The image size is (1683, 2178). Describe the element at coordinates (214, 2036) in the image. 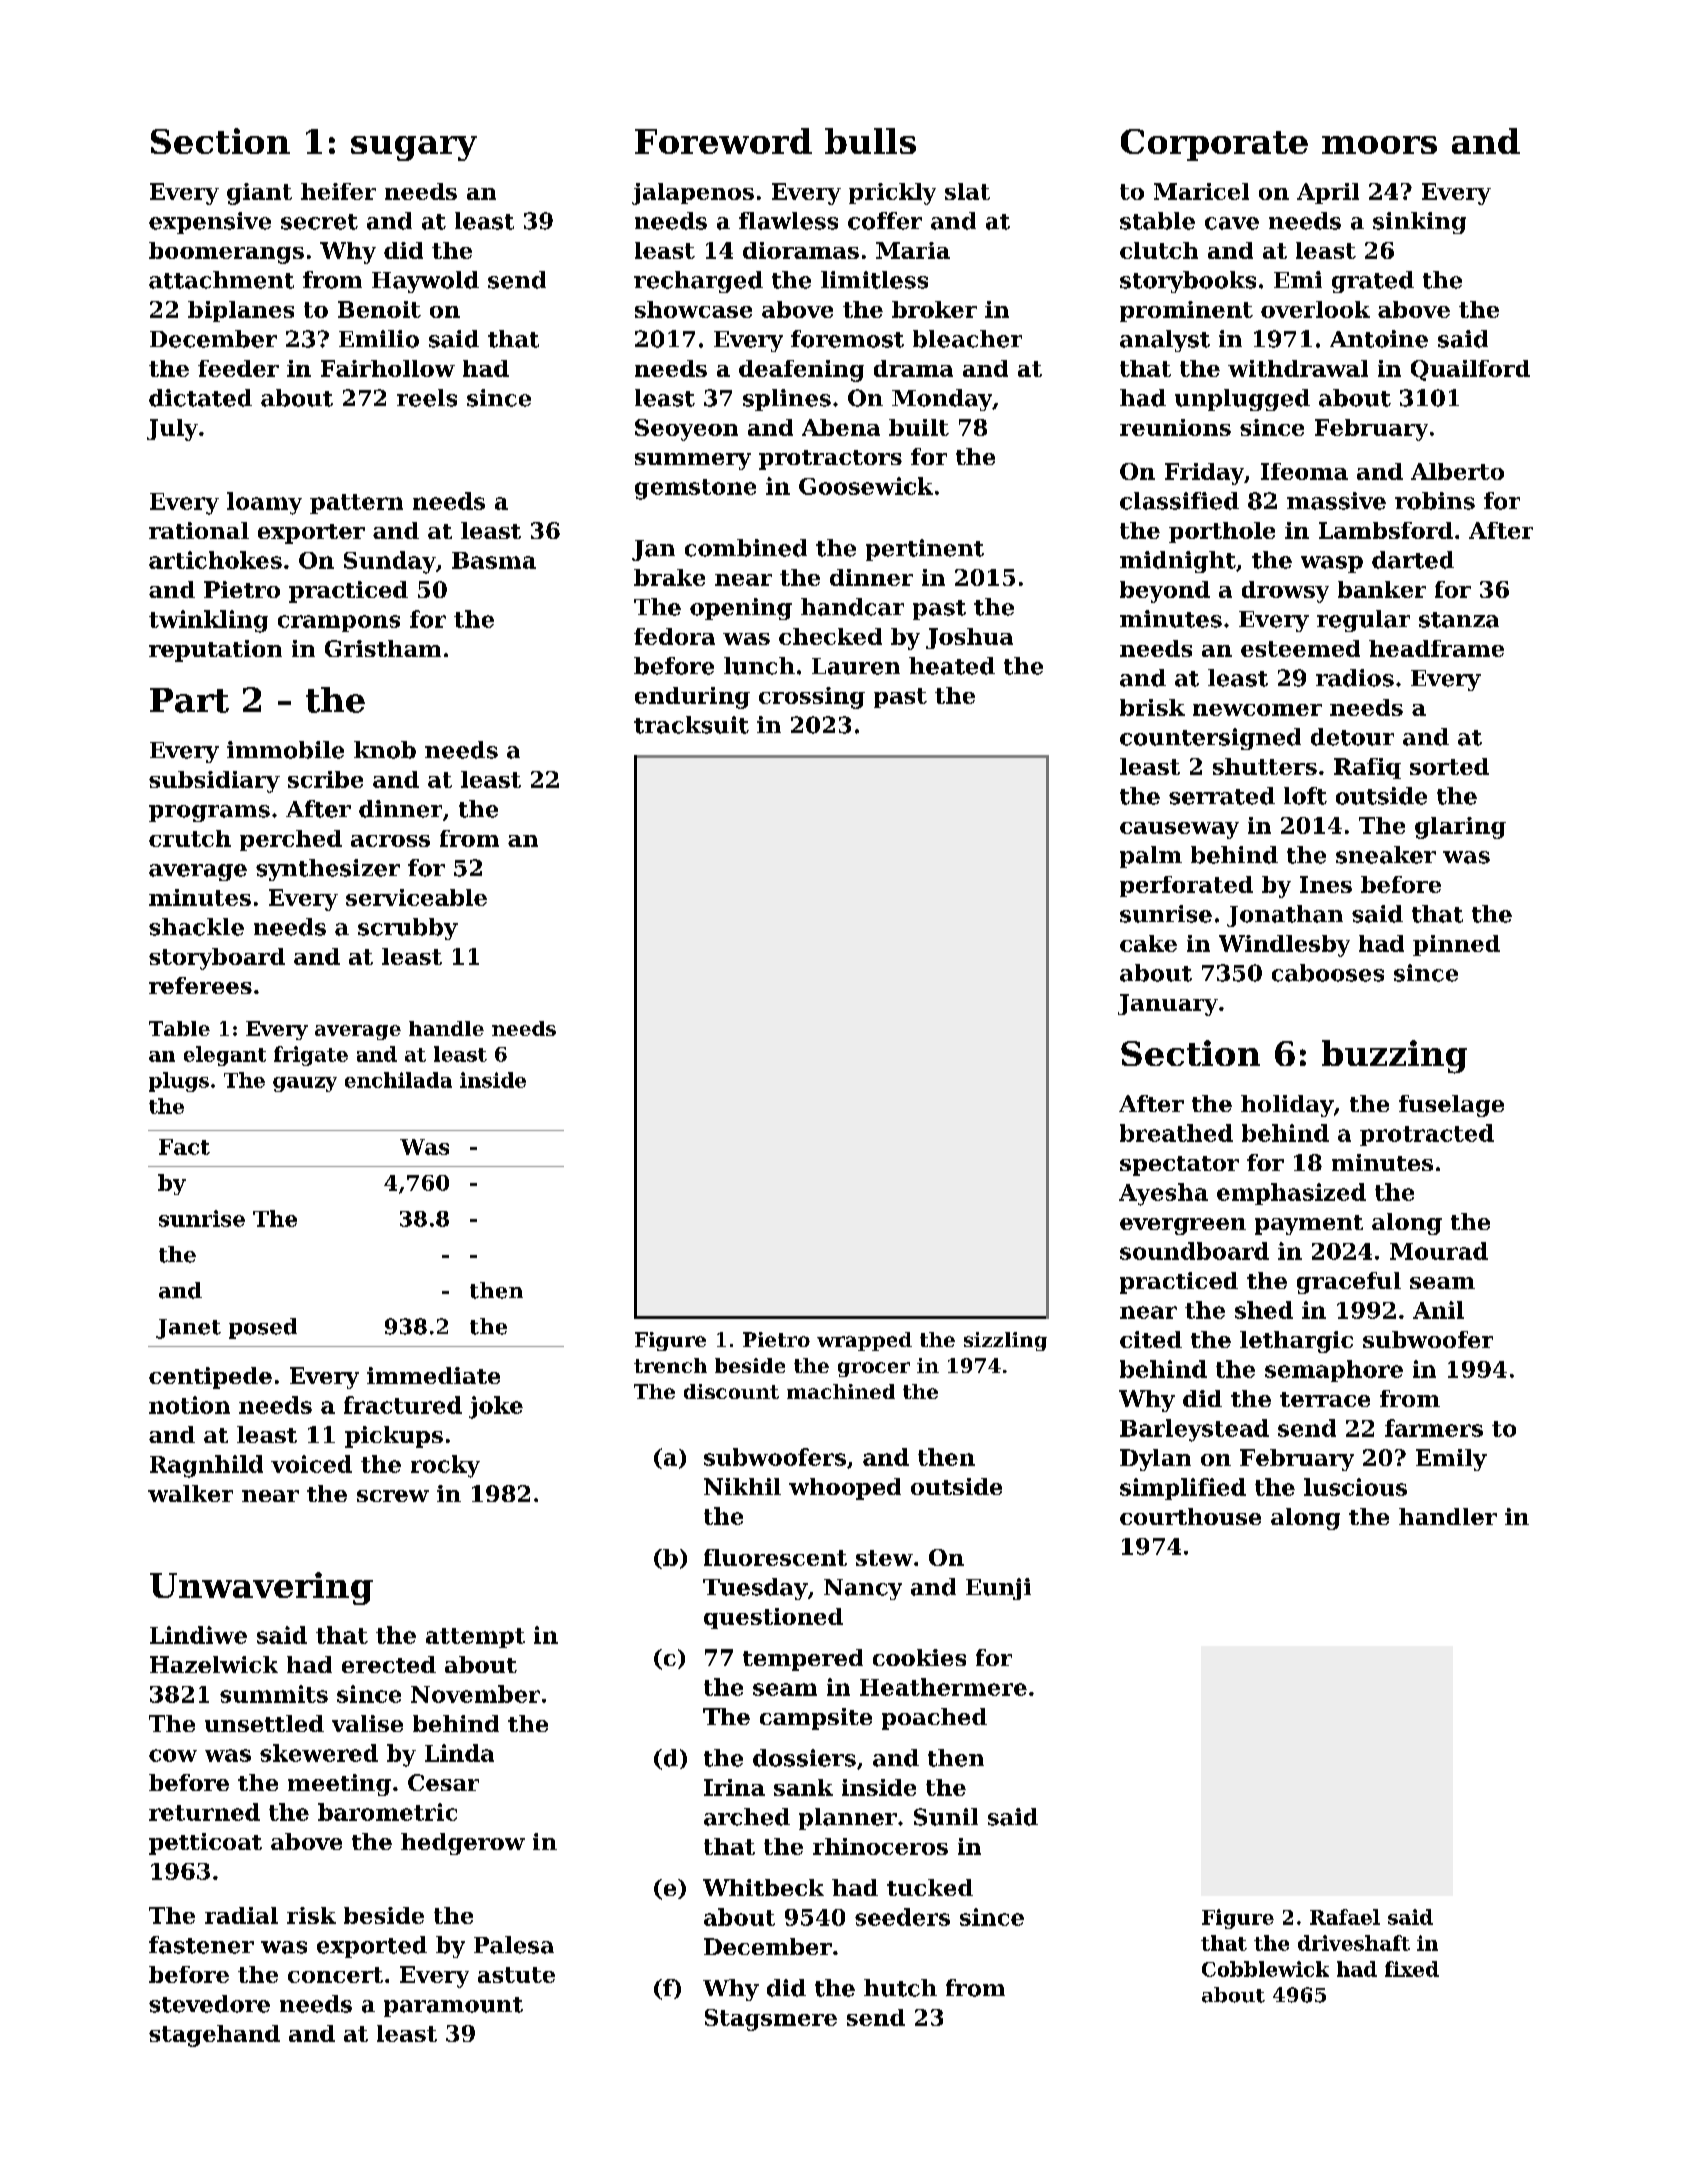

I see `stagehand` at that location.
